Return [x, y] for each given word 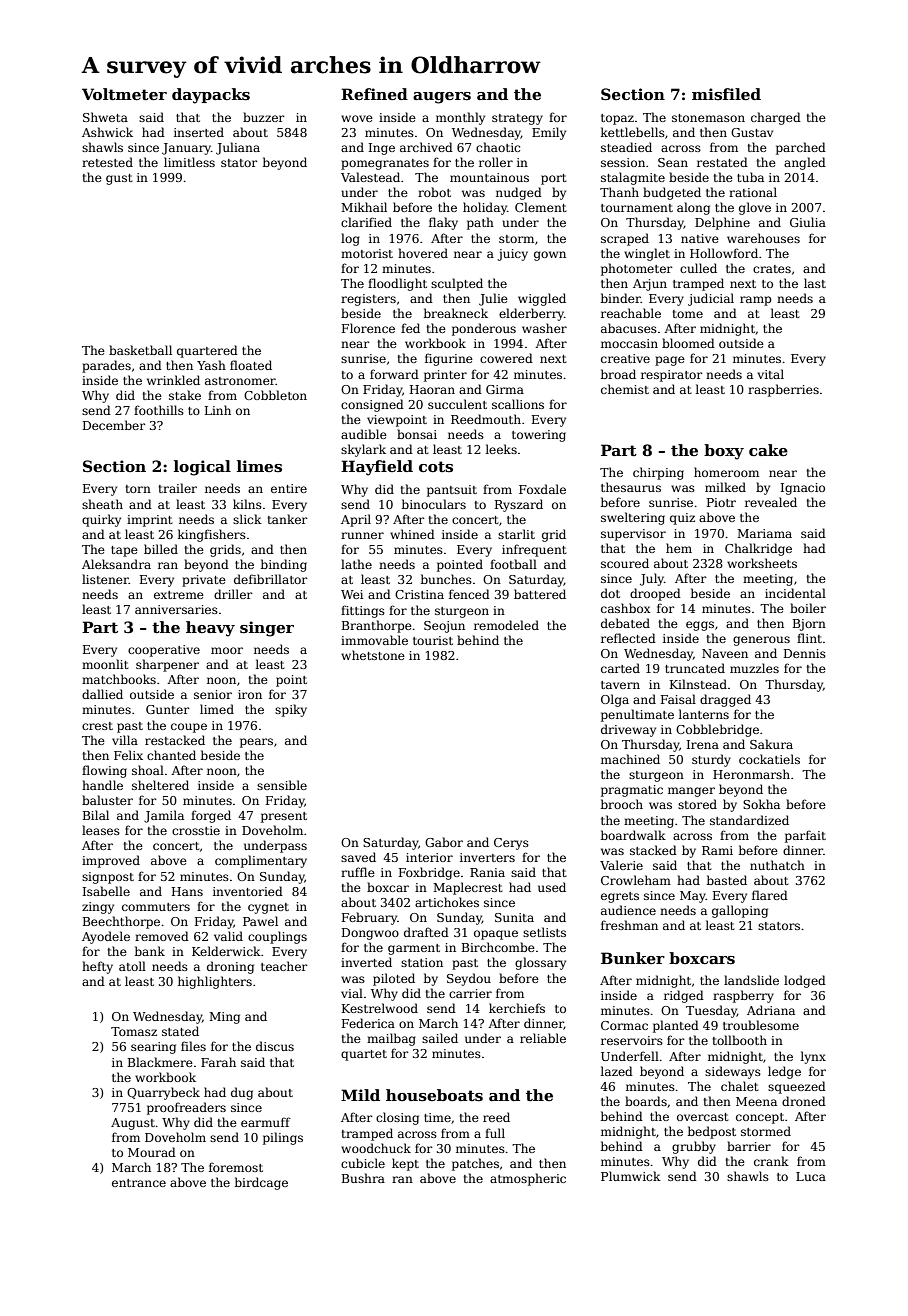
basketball [140, 350]
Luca [811, 1176]
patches [475, 1164]
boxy [724, 452]
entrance [139, 1183]
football [513, 564]
